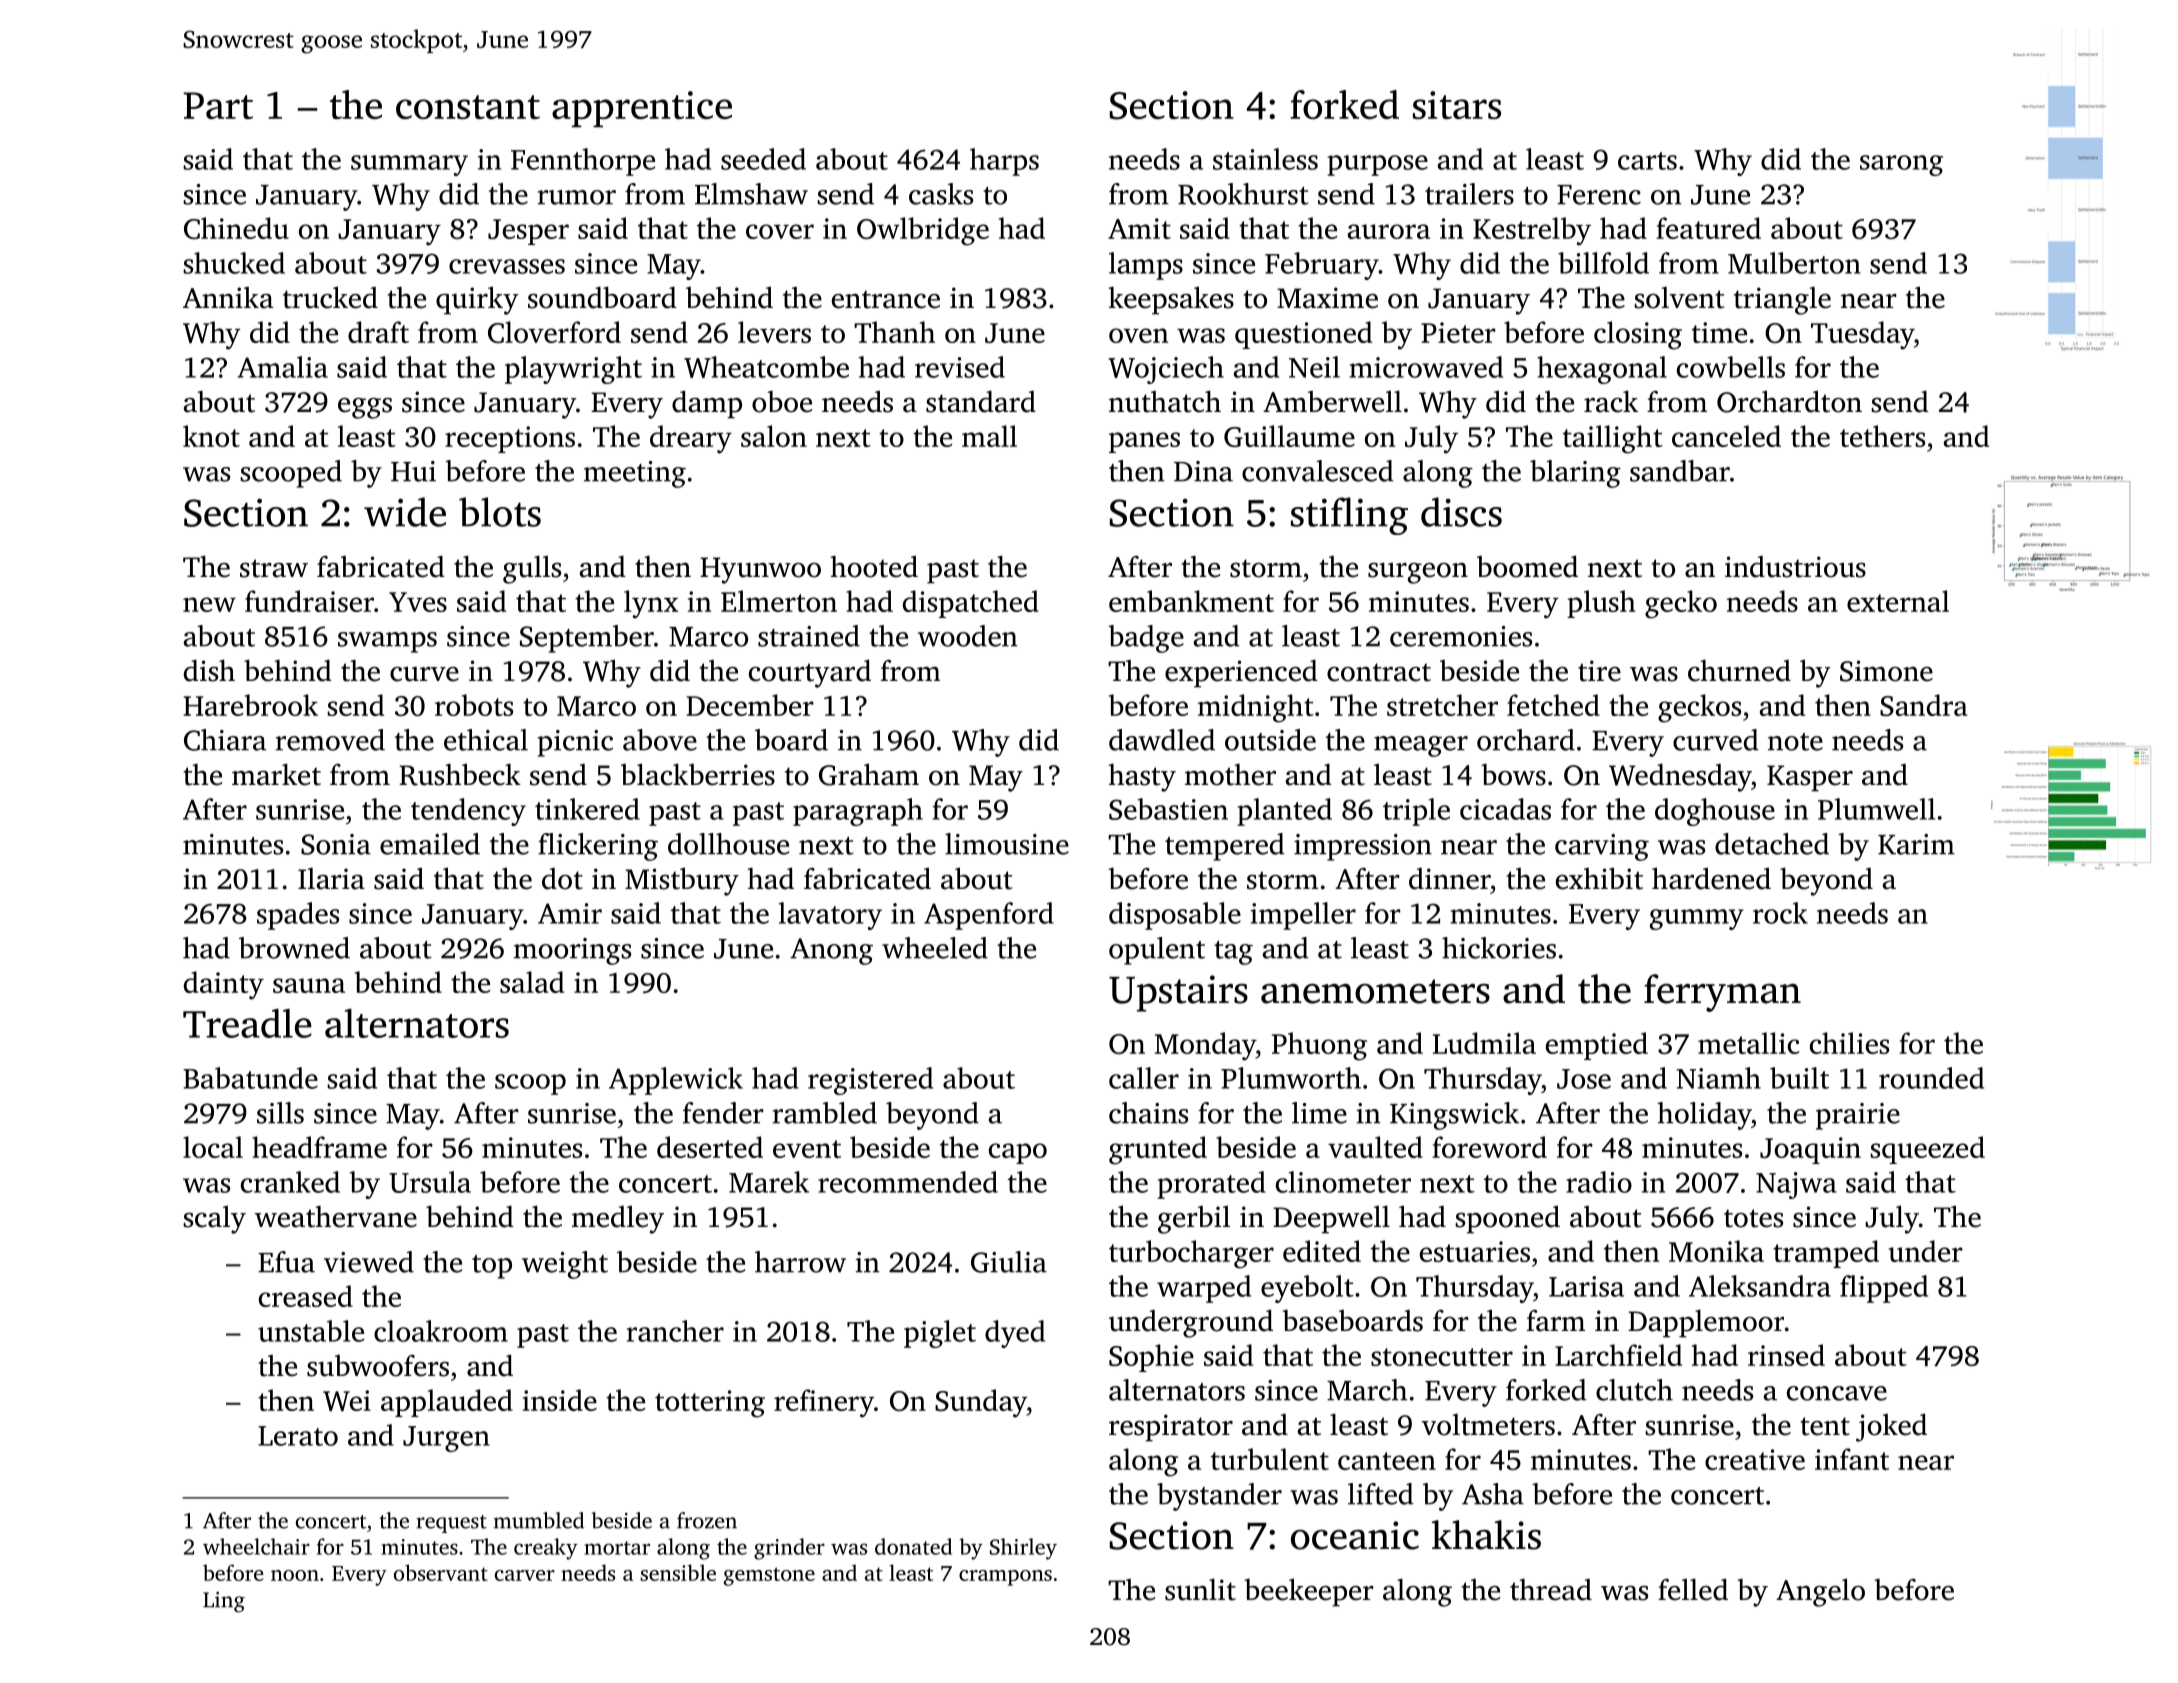  I want to click on microwaved, so click(1426, 367).
